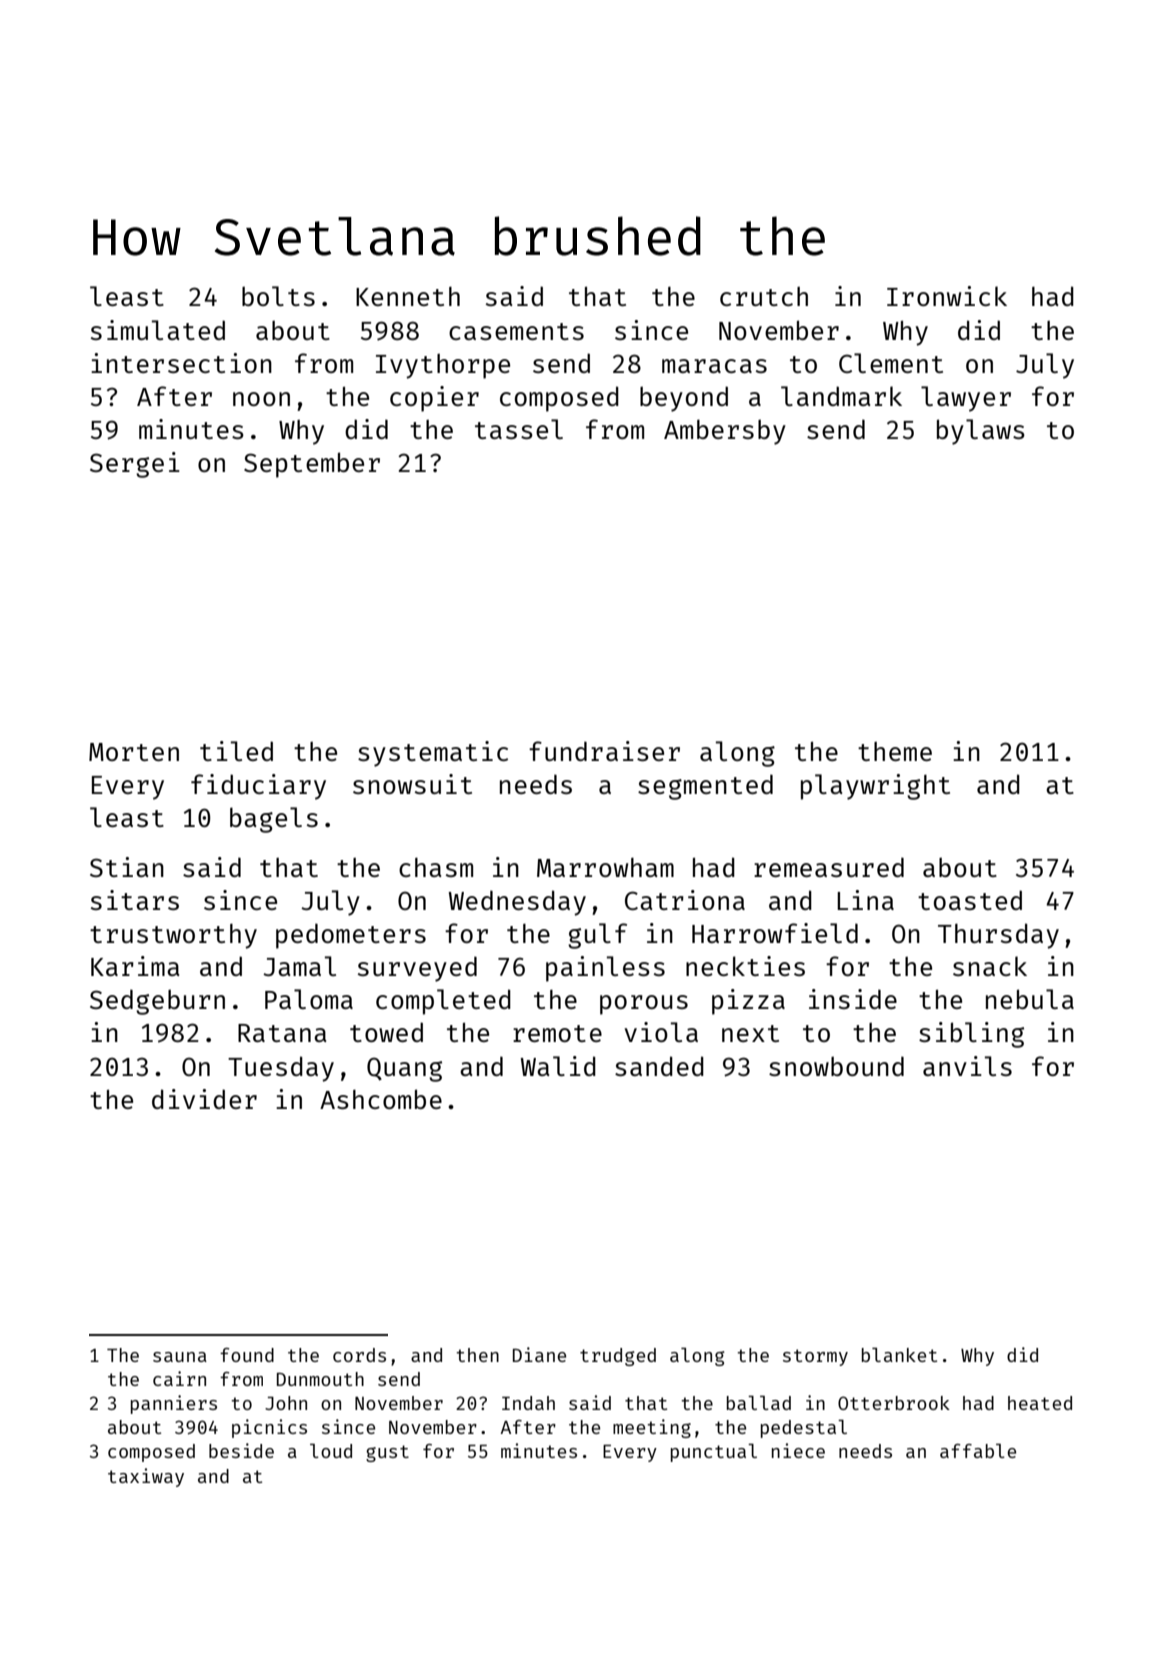  I want to click on tassel, so click(519, 429).
